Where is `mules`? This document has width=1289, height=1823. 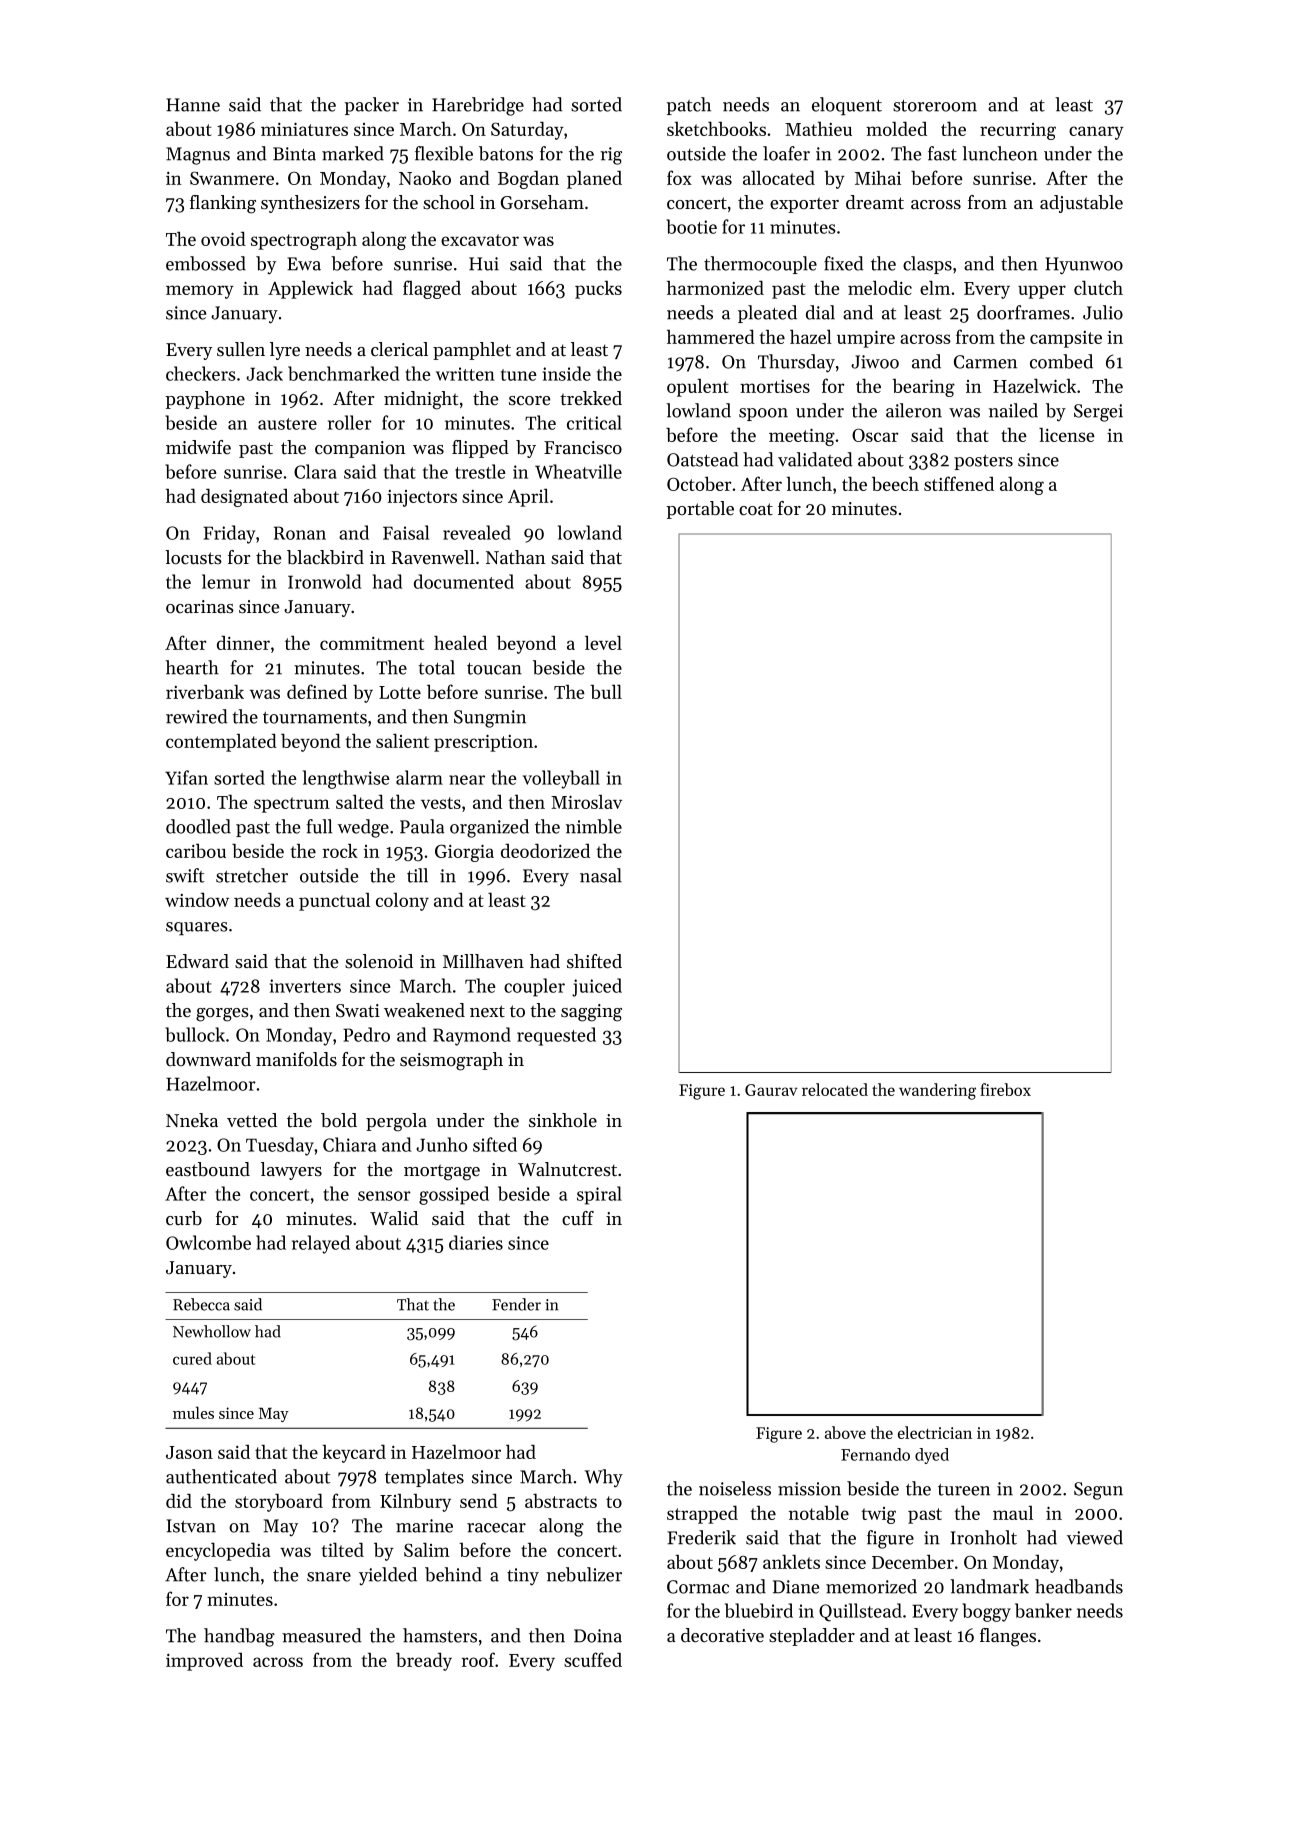
mules is located at coordinates (193, 1412).
